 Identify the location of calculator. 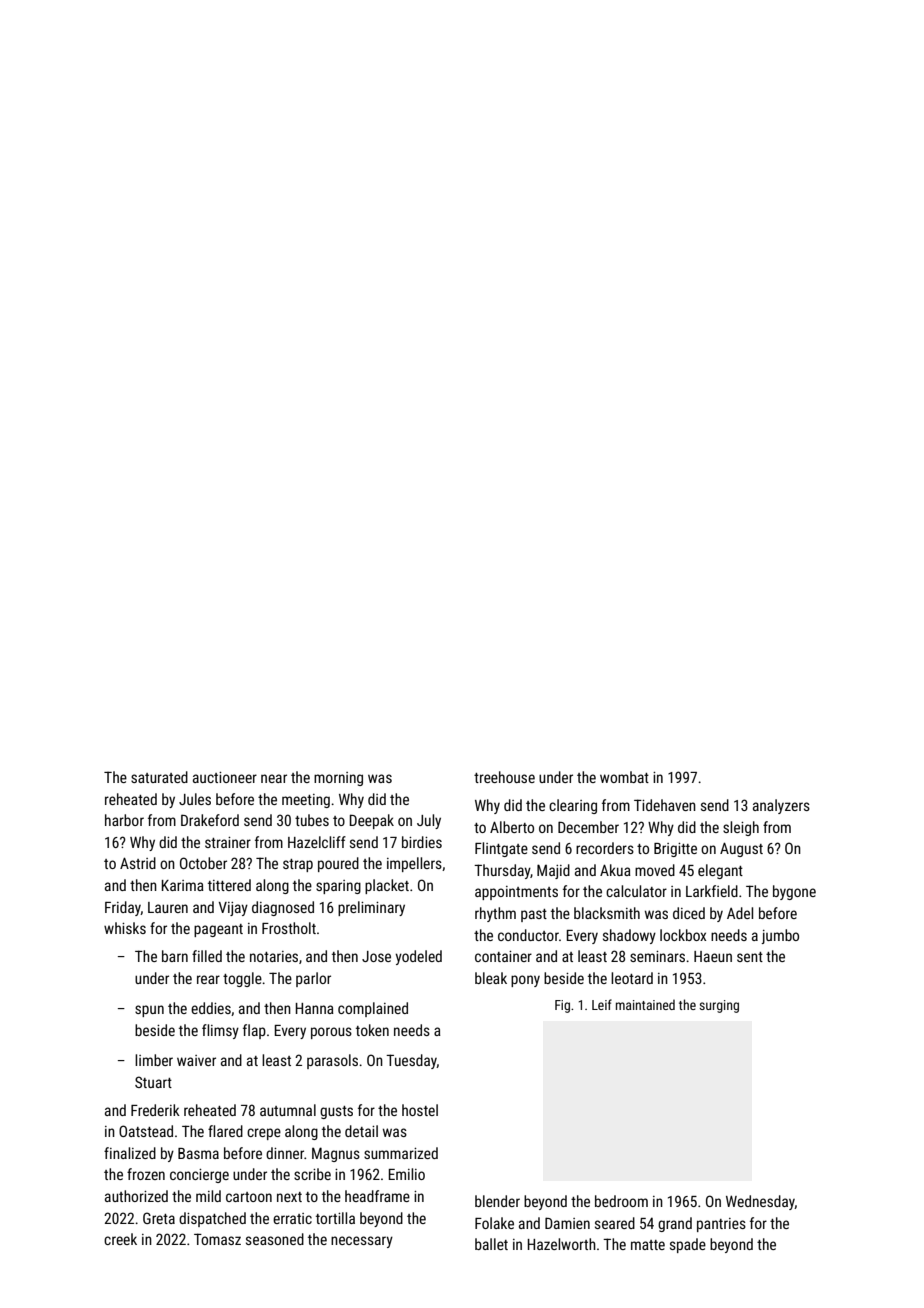
(636, 891).
